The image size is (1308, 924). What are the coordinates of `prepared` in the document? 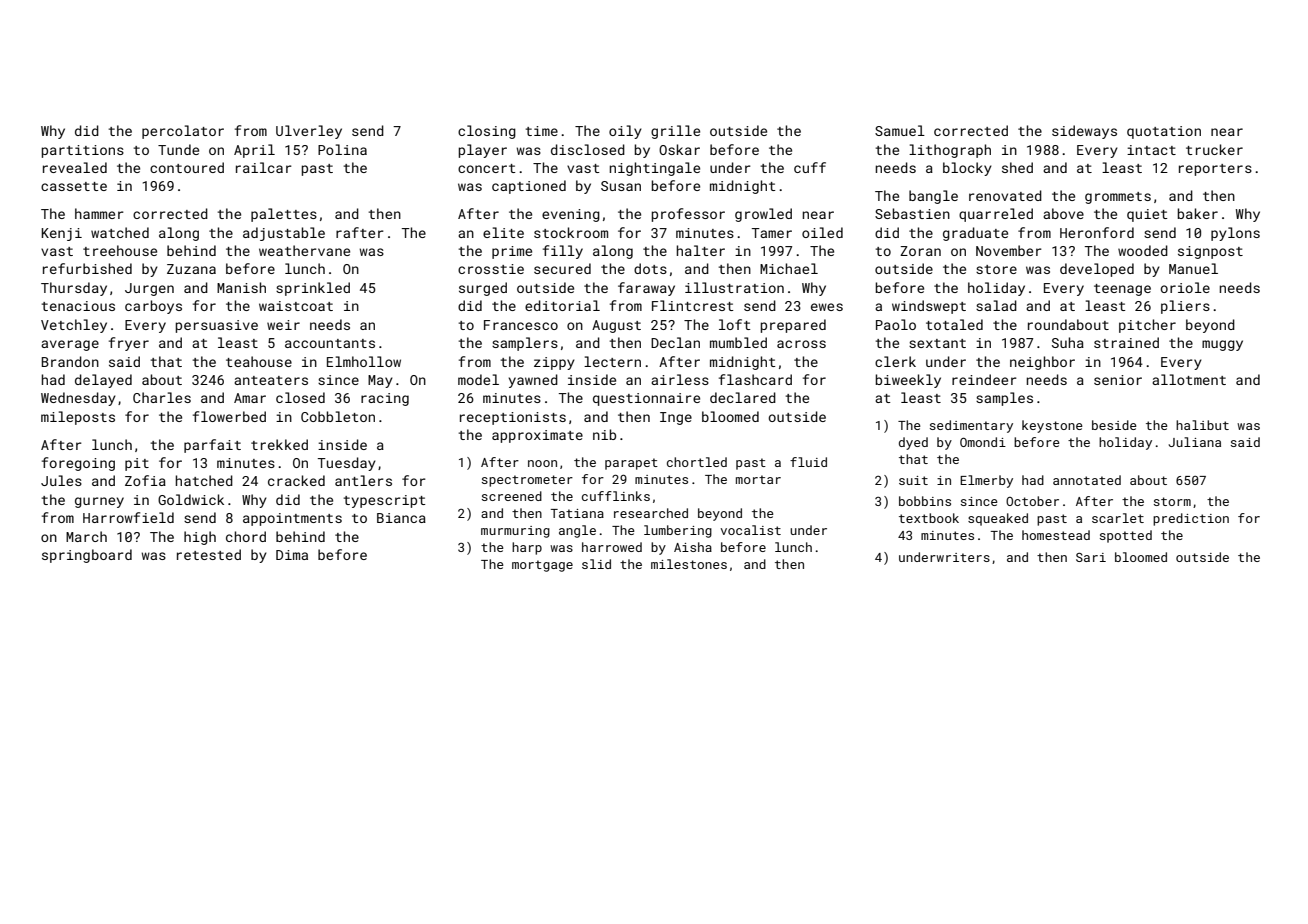 It's located at (793, 326).
